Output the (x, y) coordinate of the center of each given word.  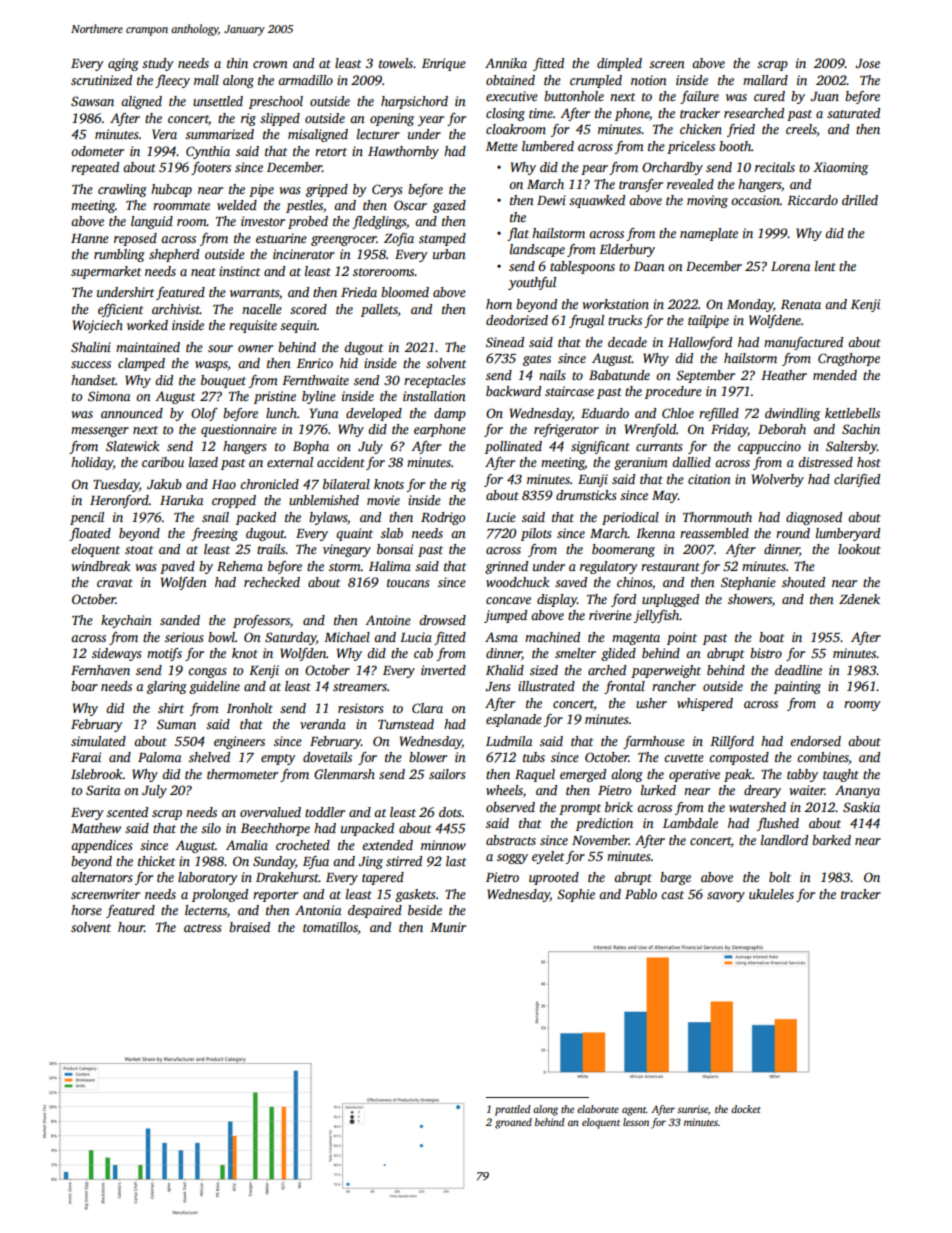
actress (202, 928)
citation (709, 479)
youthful (532, 283)
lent (825, 266)
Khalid (505, 670)
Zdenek (859, 599)
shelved (209, 757)
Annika (506, 63)
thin (237, 63)
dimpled (619, 64)
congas (207, 673)
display (557, 600)
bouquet (223, 381)
